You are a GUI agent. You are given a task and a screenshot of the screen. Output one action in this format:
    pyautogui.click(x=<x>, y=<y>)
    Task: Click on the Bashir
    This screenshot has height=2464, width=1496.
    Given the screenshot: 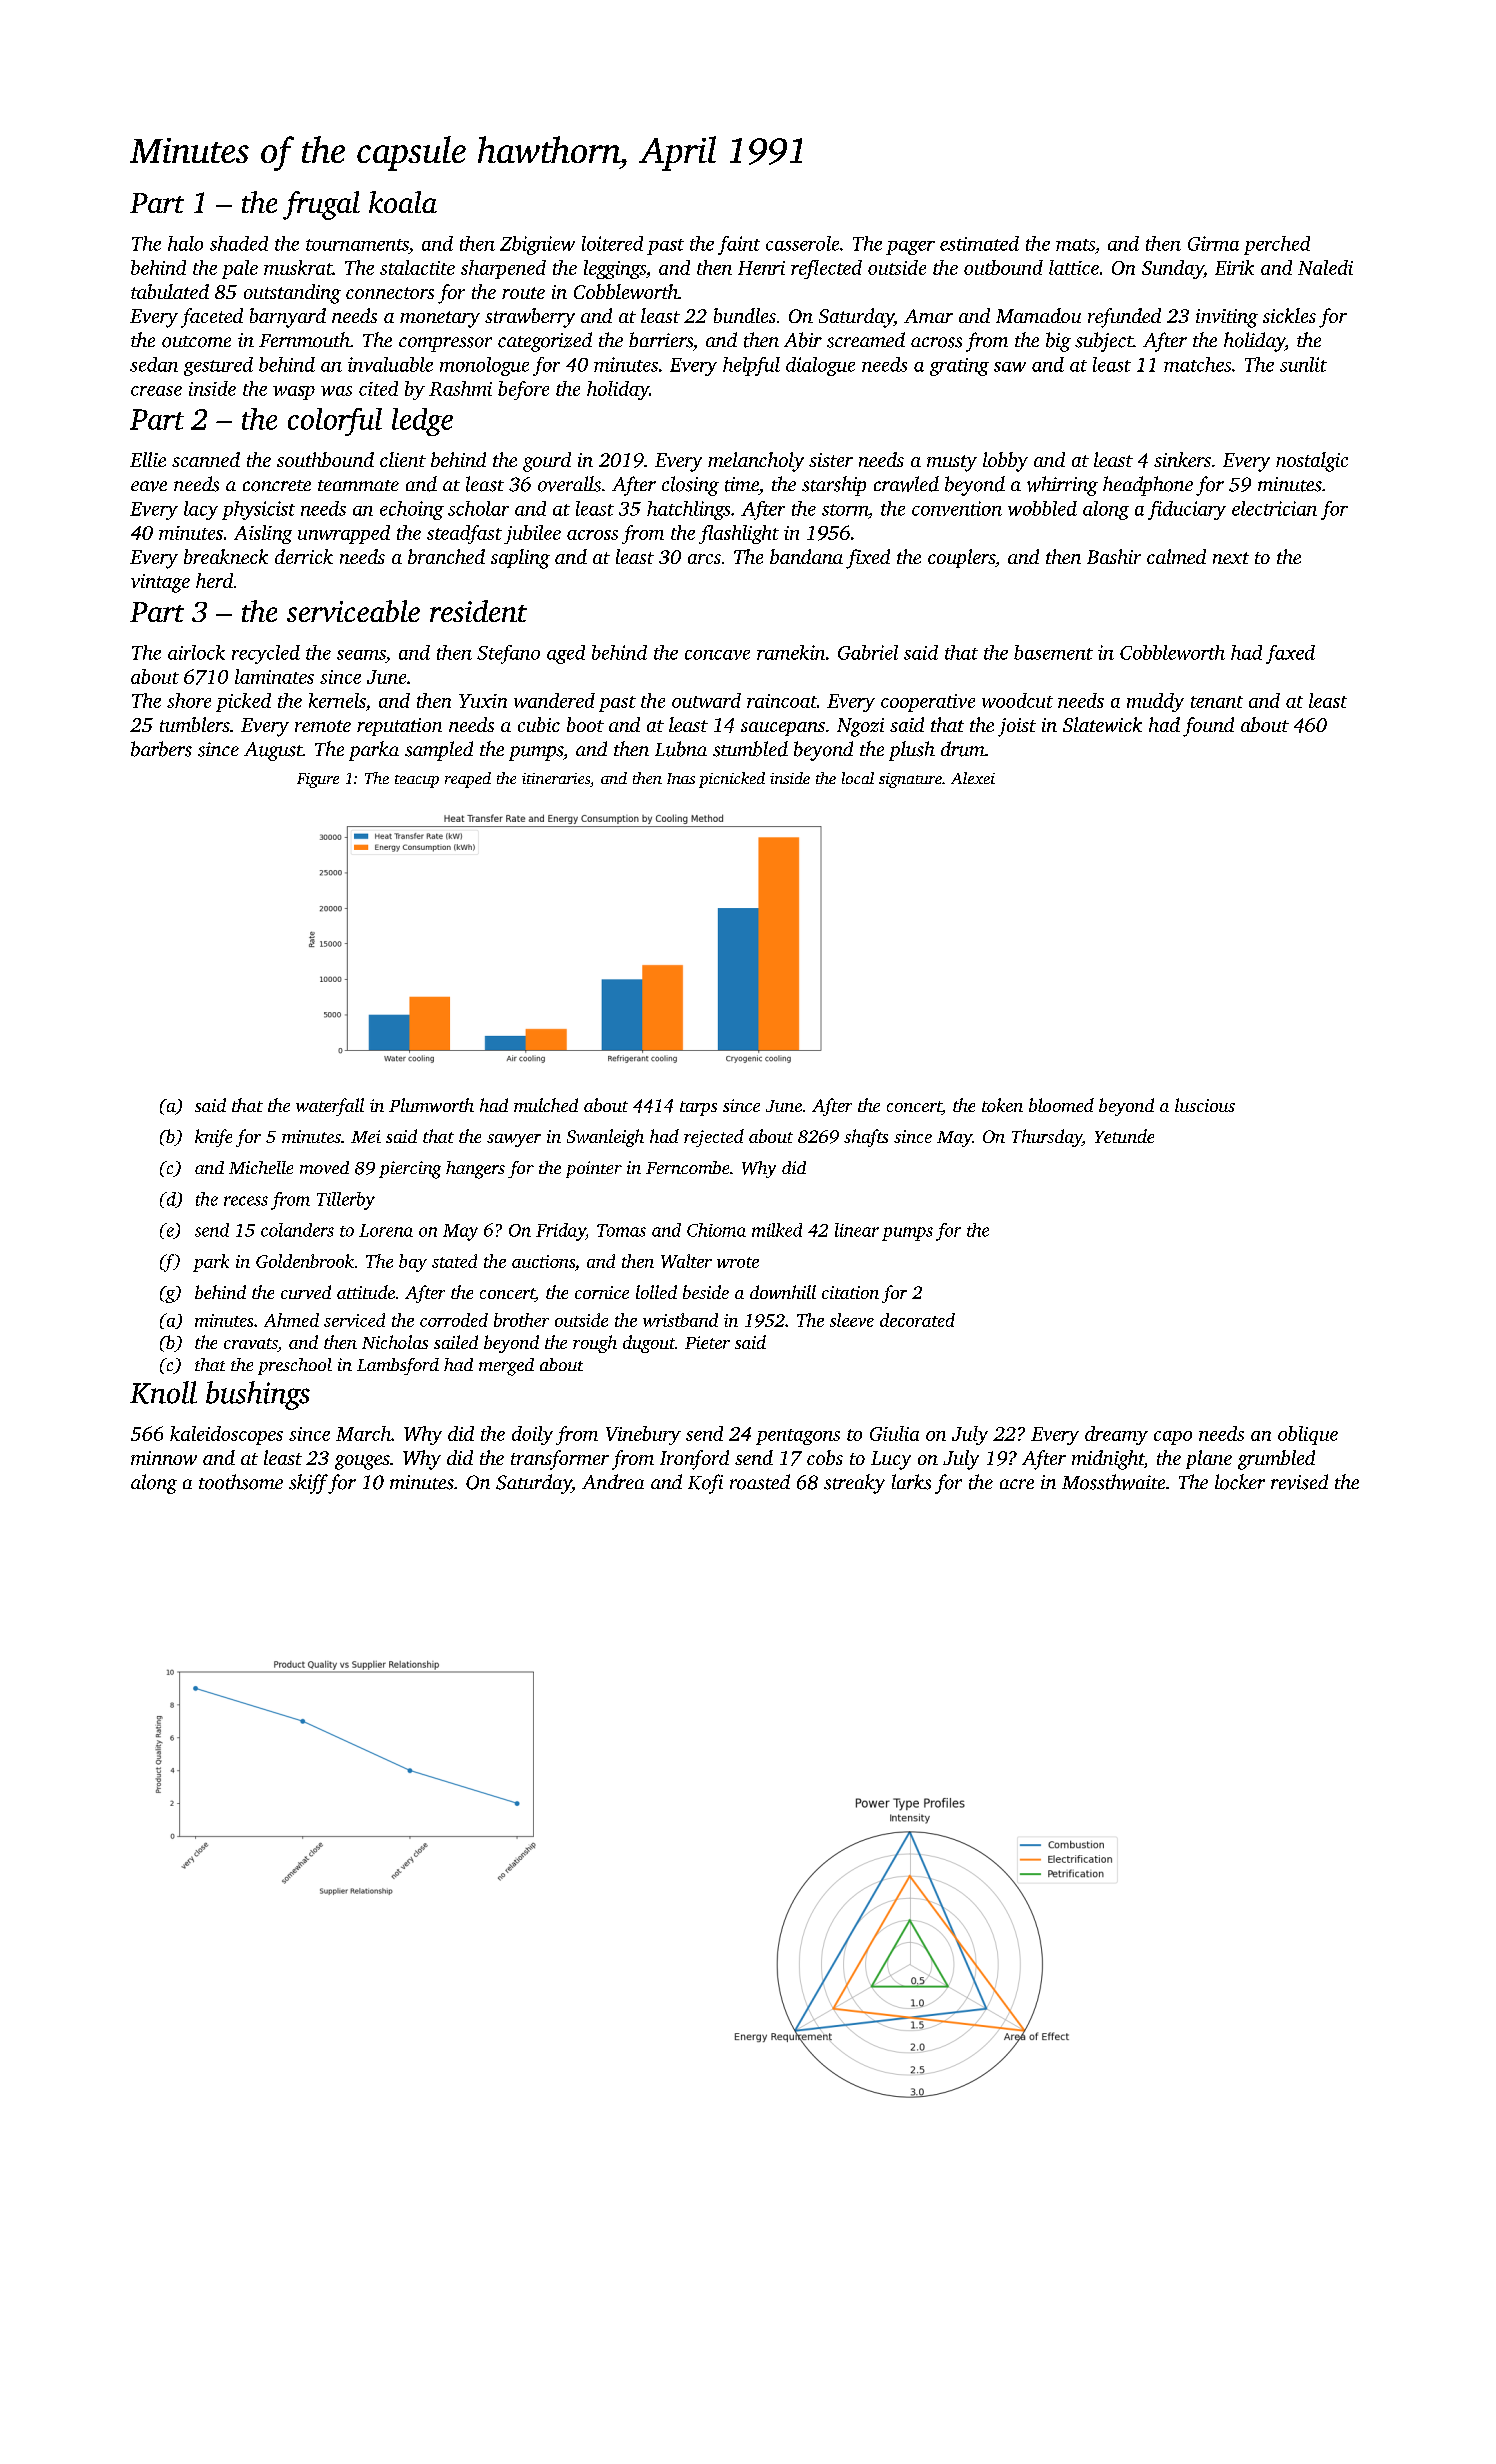 What is the action you would take?
    pyautogui.click(x=1114, y=556)
